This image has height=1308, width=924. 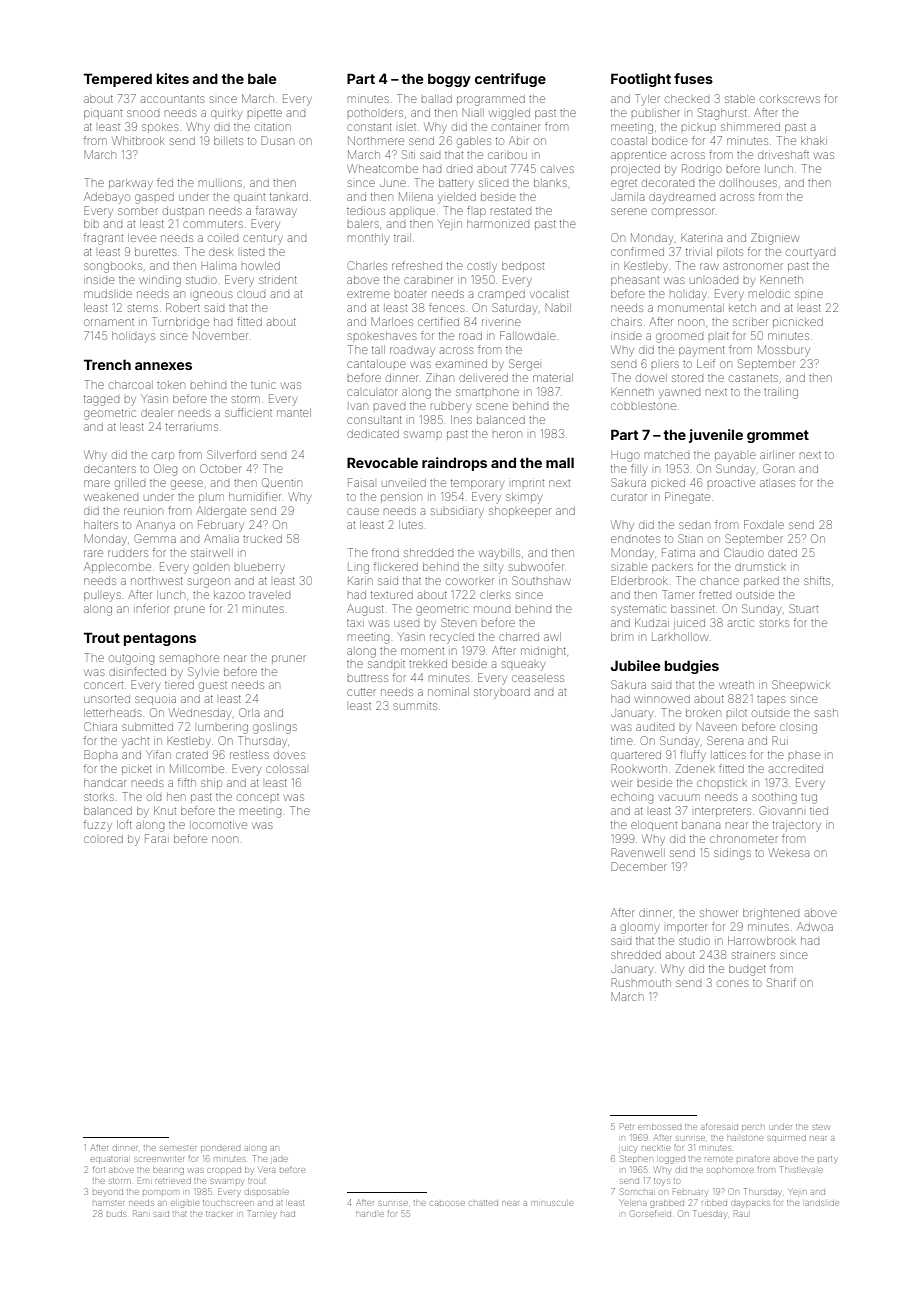 I want to click on gloomy, so click(x=640, y=929).
